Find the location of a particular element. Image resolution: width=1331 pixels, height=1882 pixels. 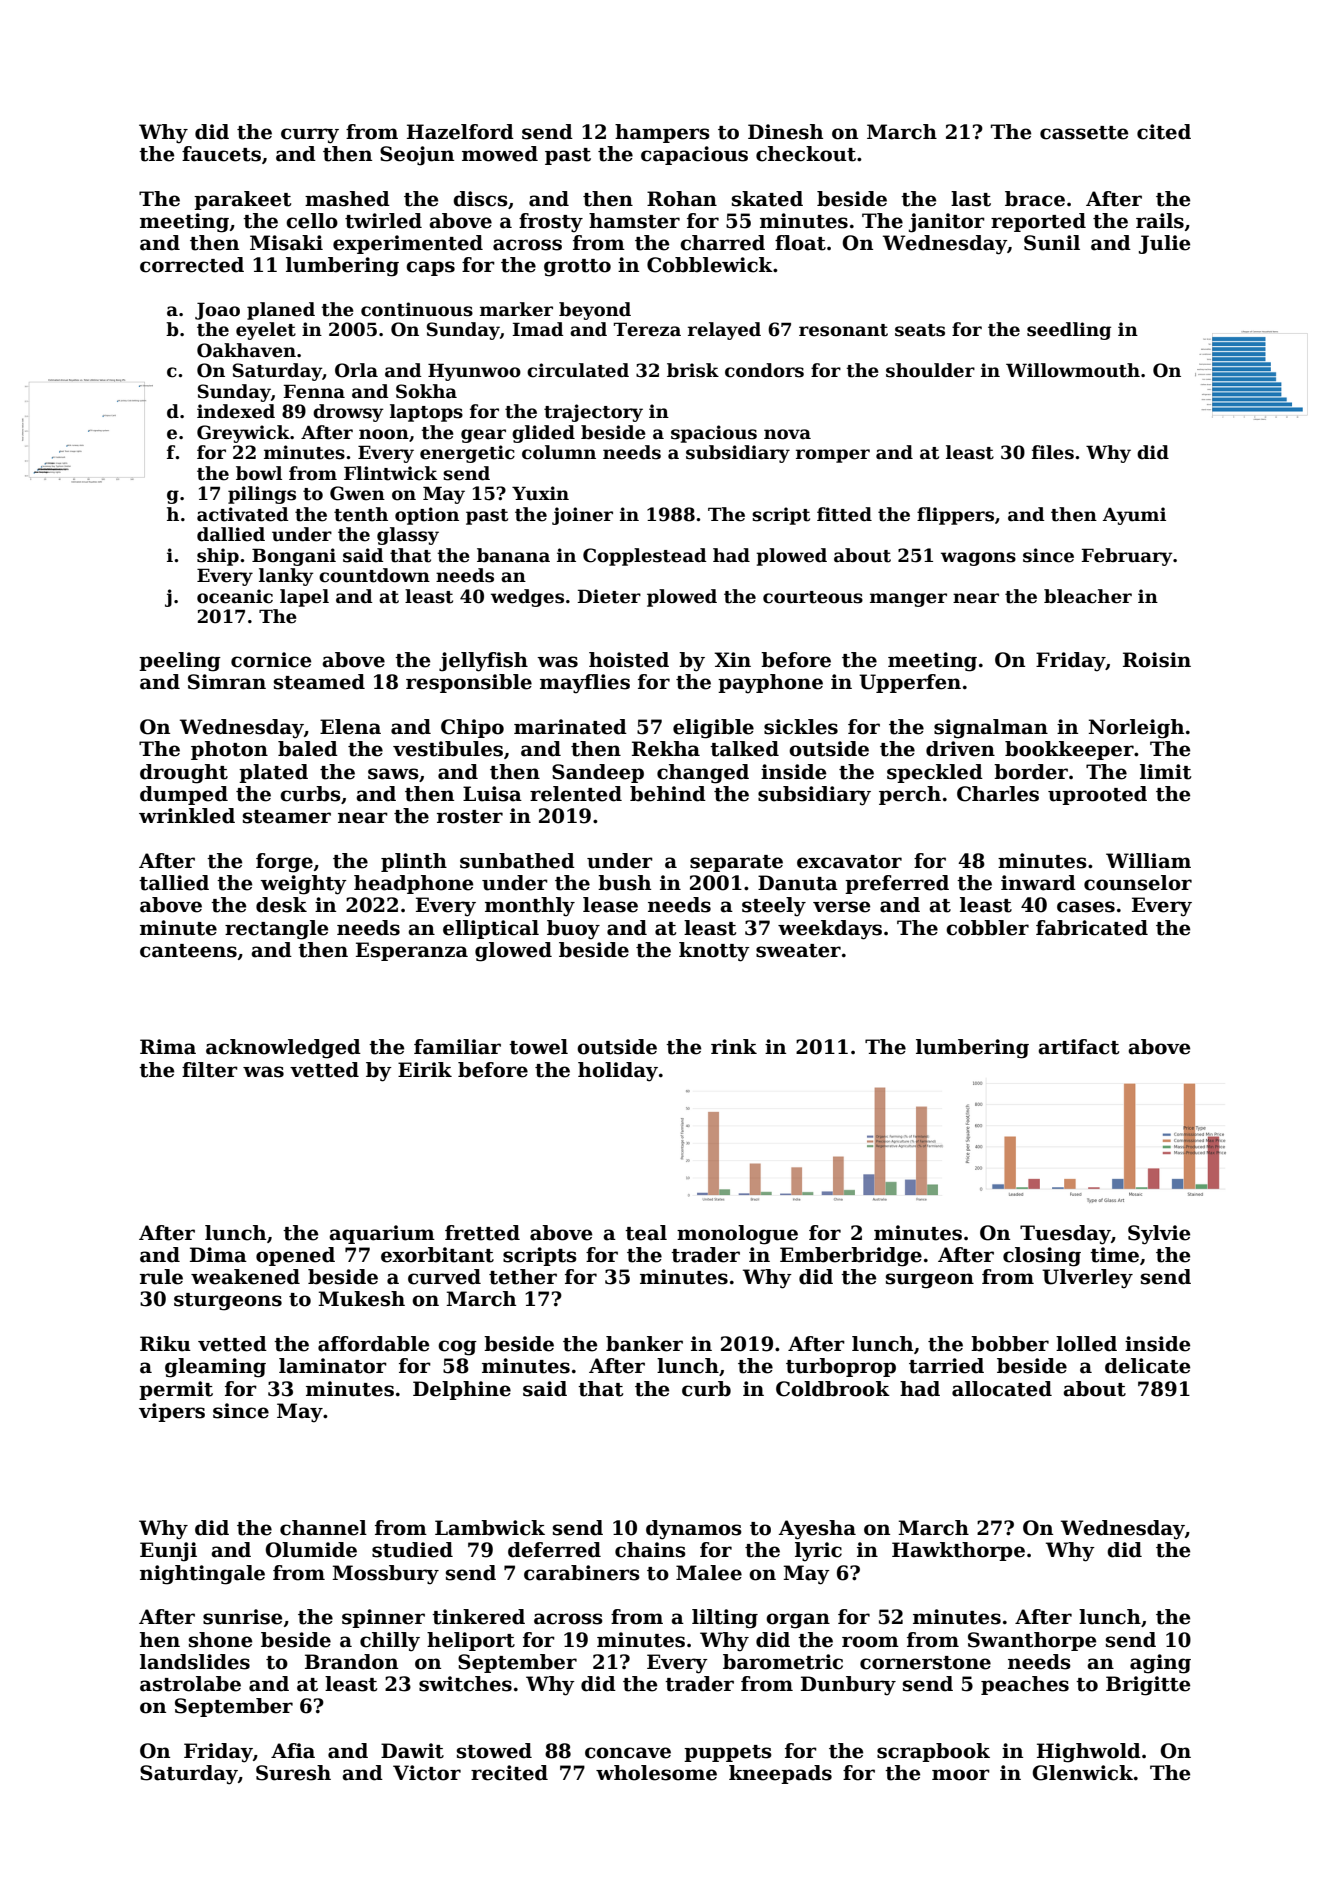

flippers is located at coordinates (955, 516).
